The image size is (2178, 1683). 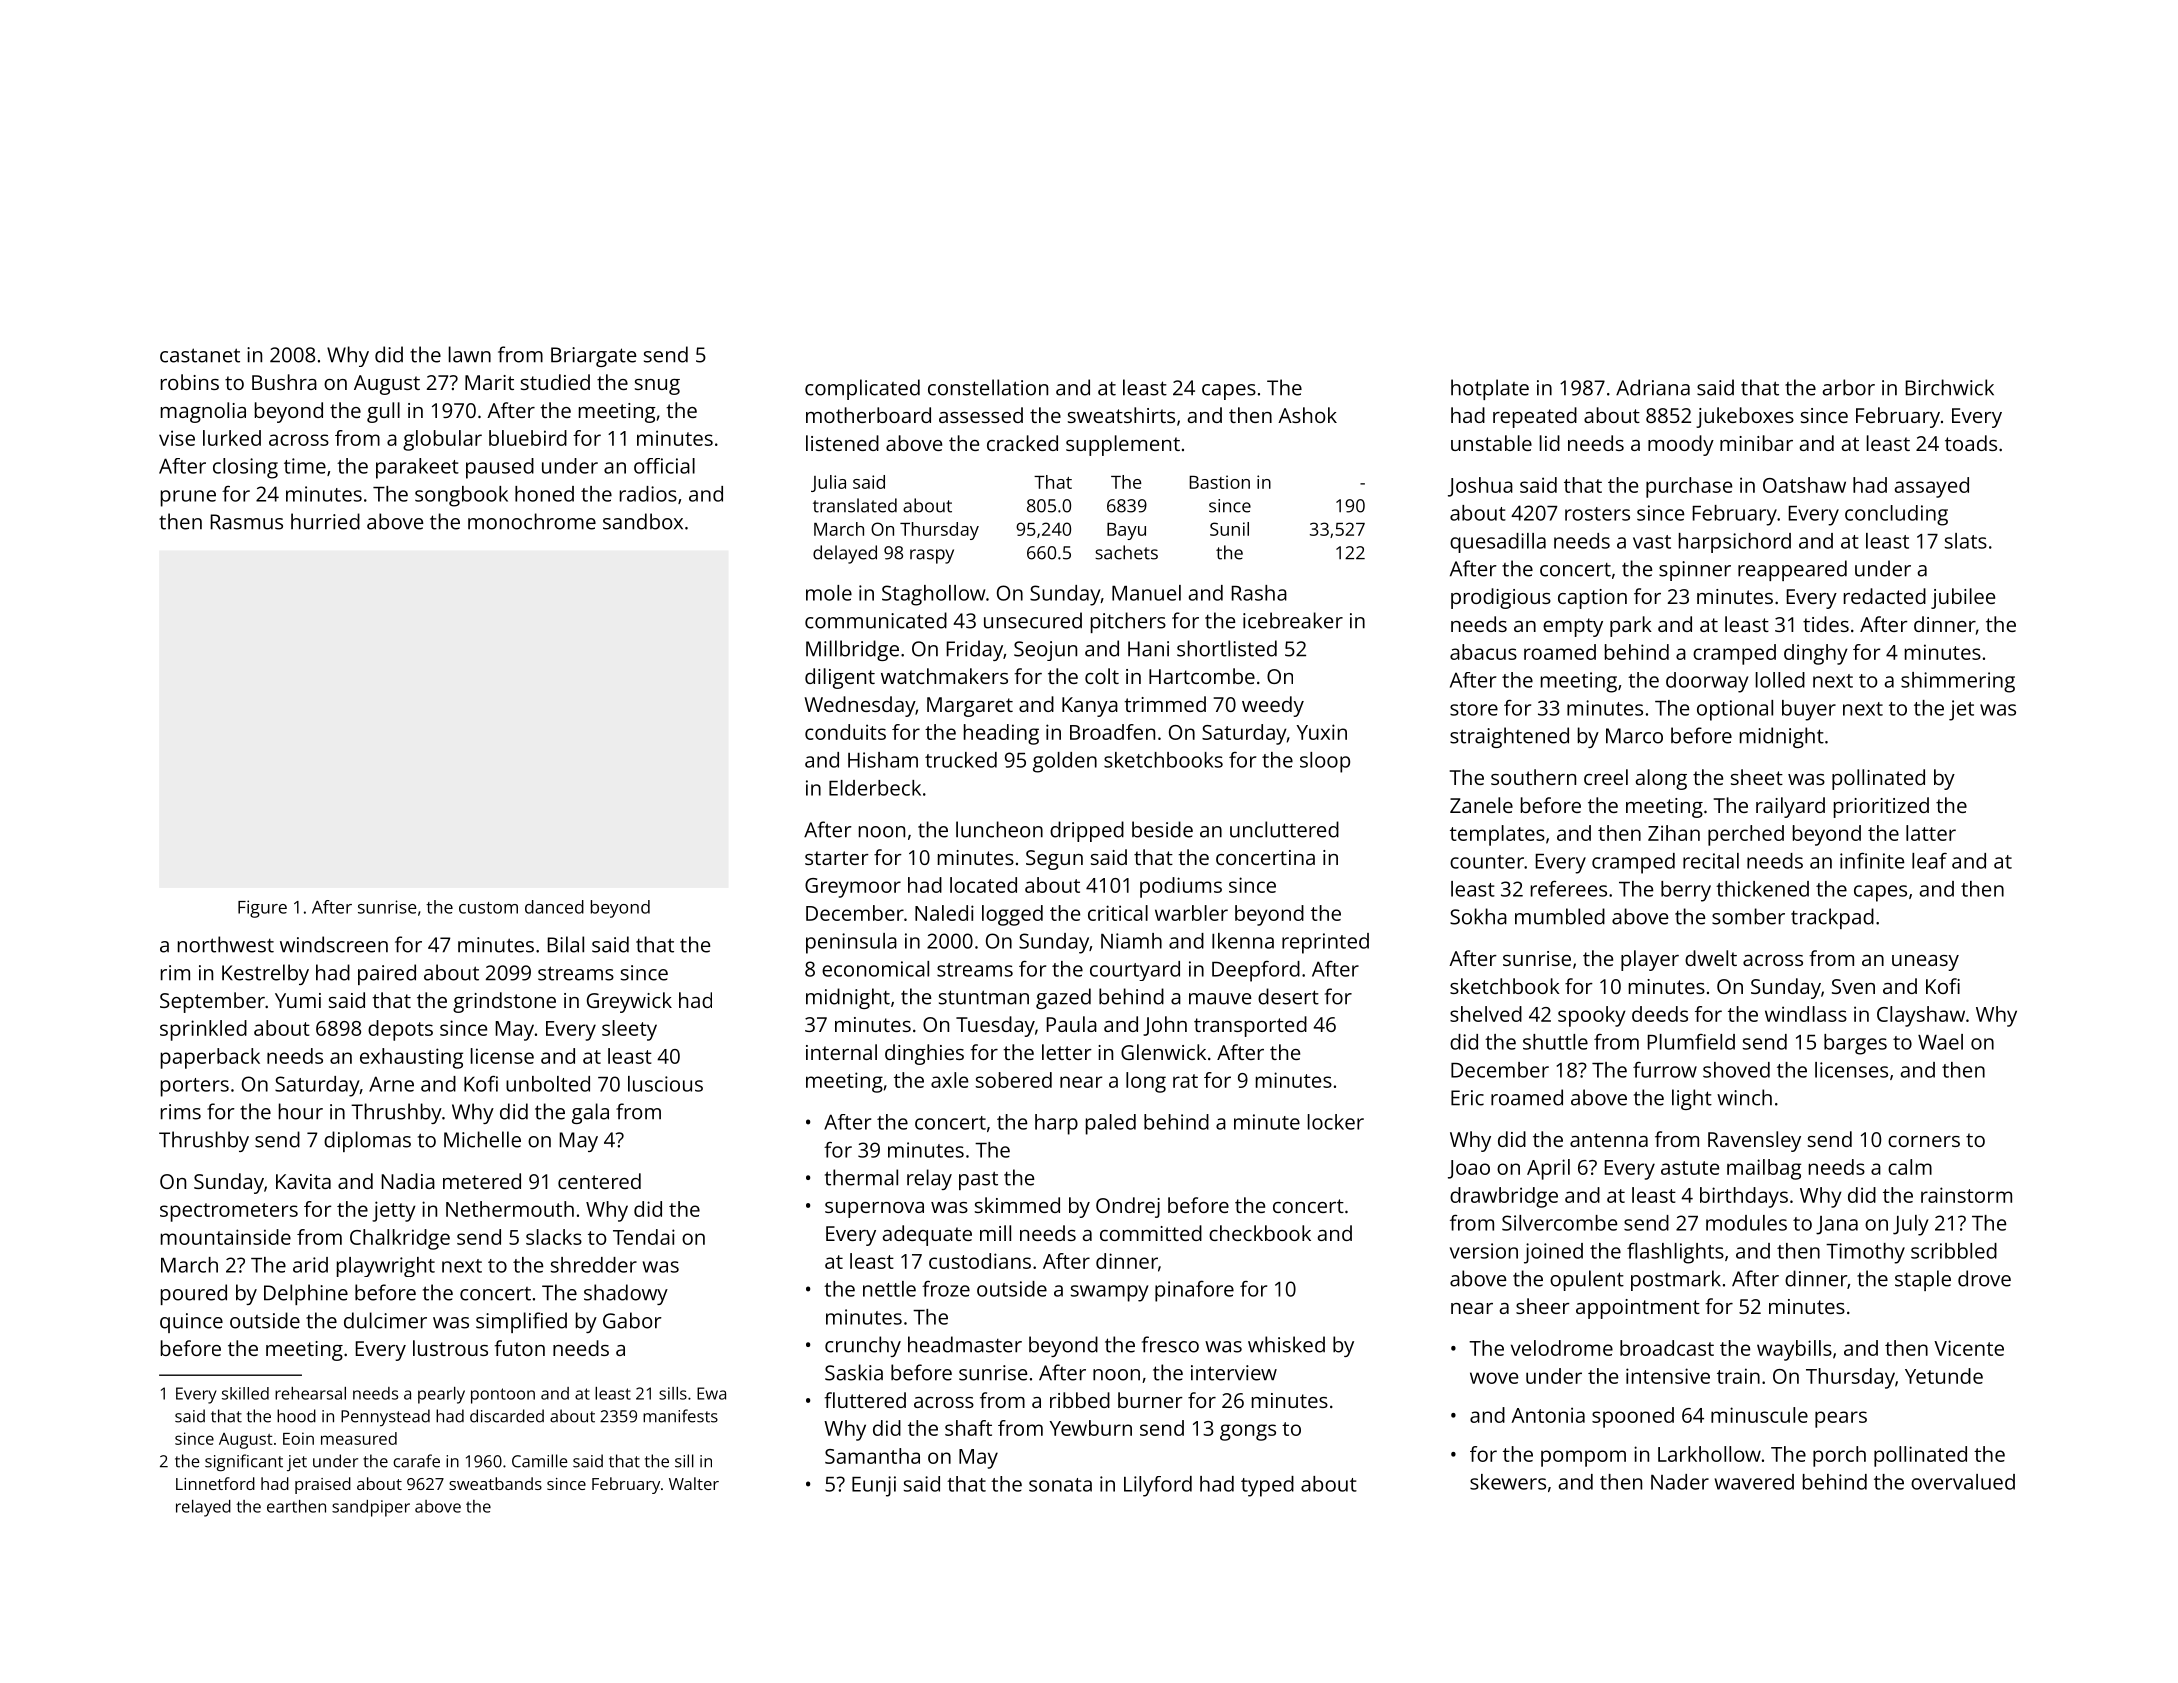 What do you see at coordinates (1126, 531) in the screenshot?
I see `Bayu` at bounding box center [1126, 531].
